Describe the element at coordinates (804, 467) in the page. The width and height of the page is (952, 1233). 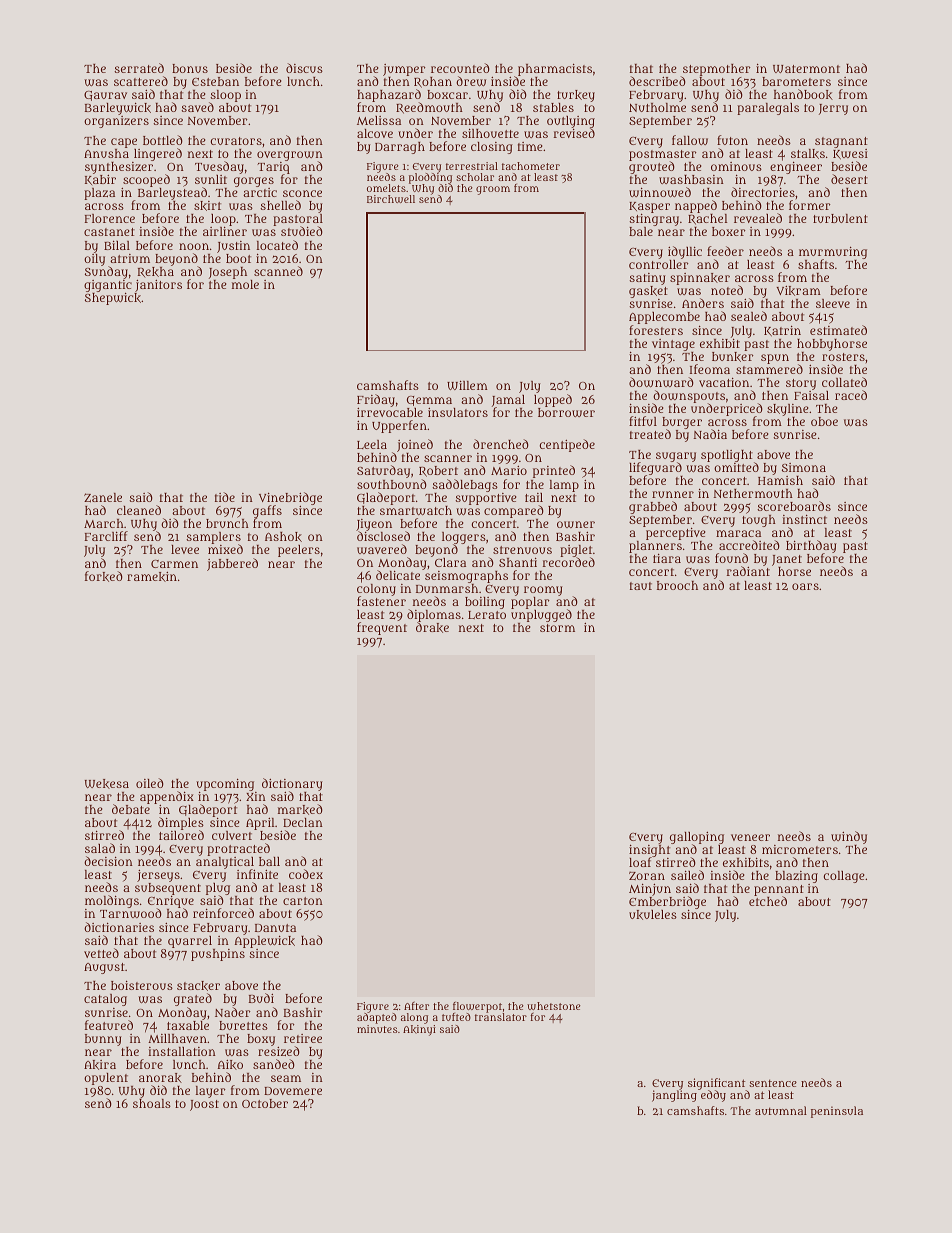
I see `Simona` at that location.
